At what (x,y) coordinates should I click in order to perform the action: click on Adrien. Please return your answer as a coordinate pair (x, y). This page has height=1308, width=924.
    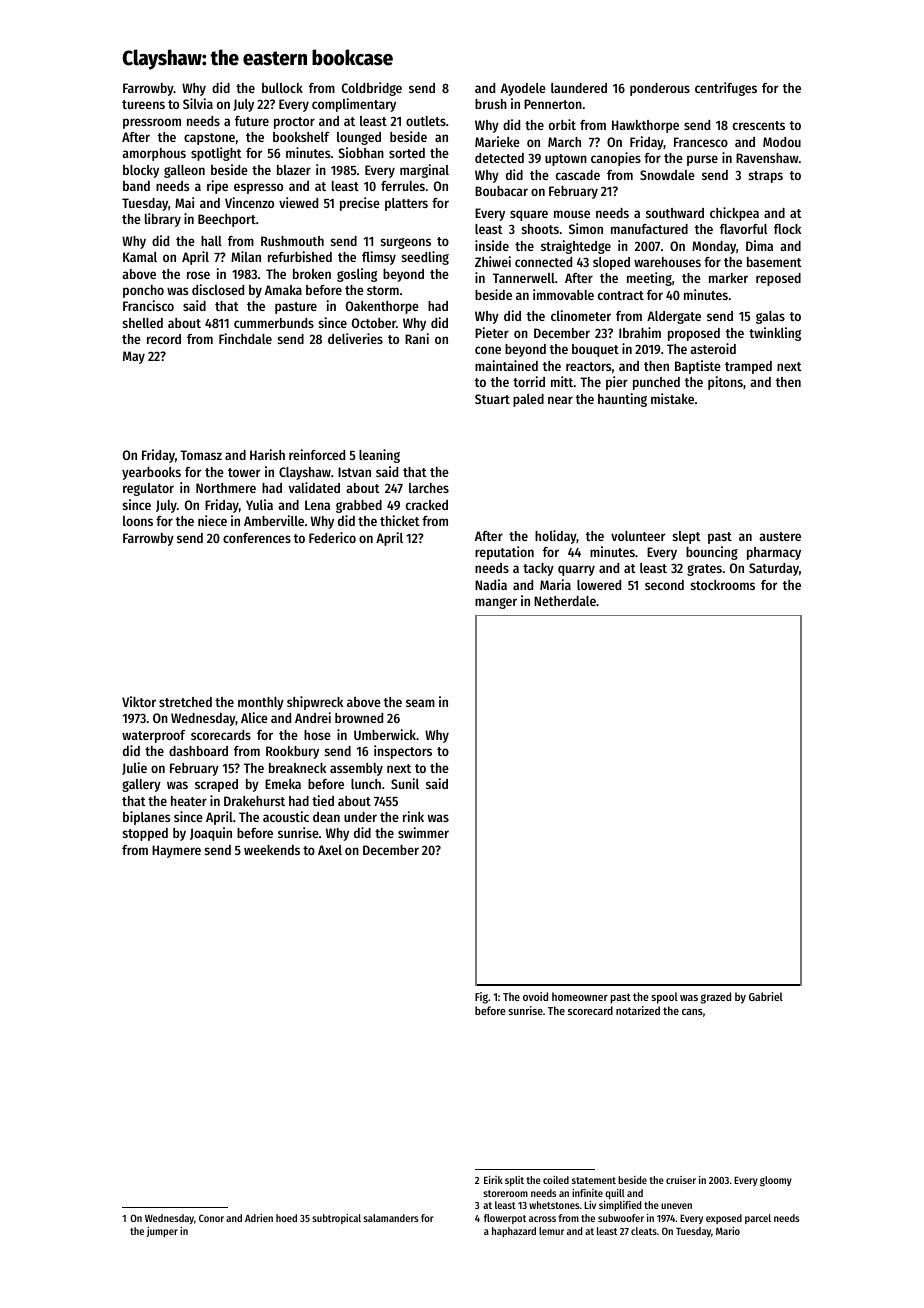
    Looking at the image, I should click on (259, 1218).
